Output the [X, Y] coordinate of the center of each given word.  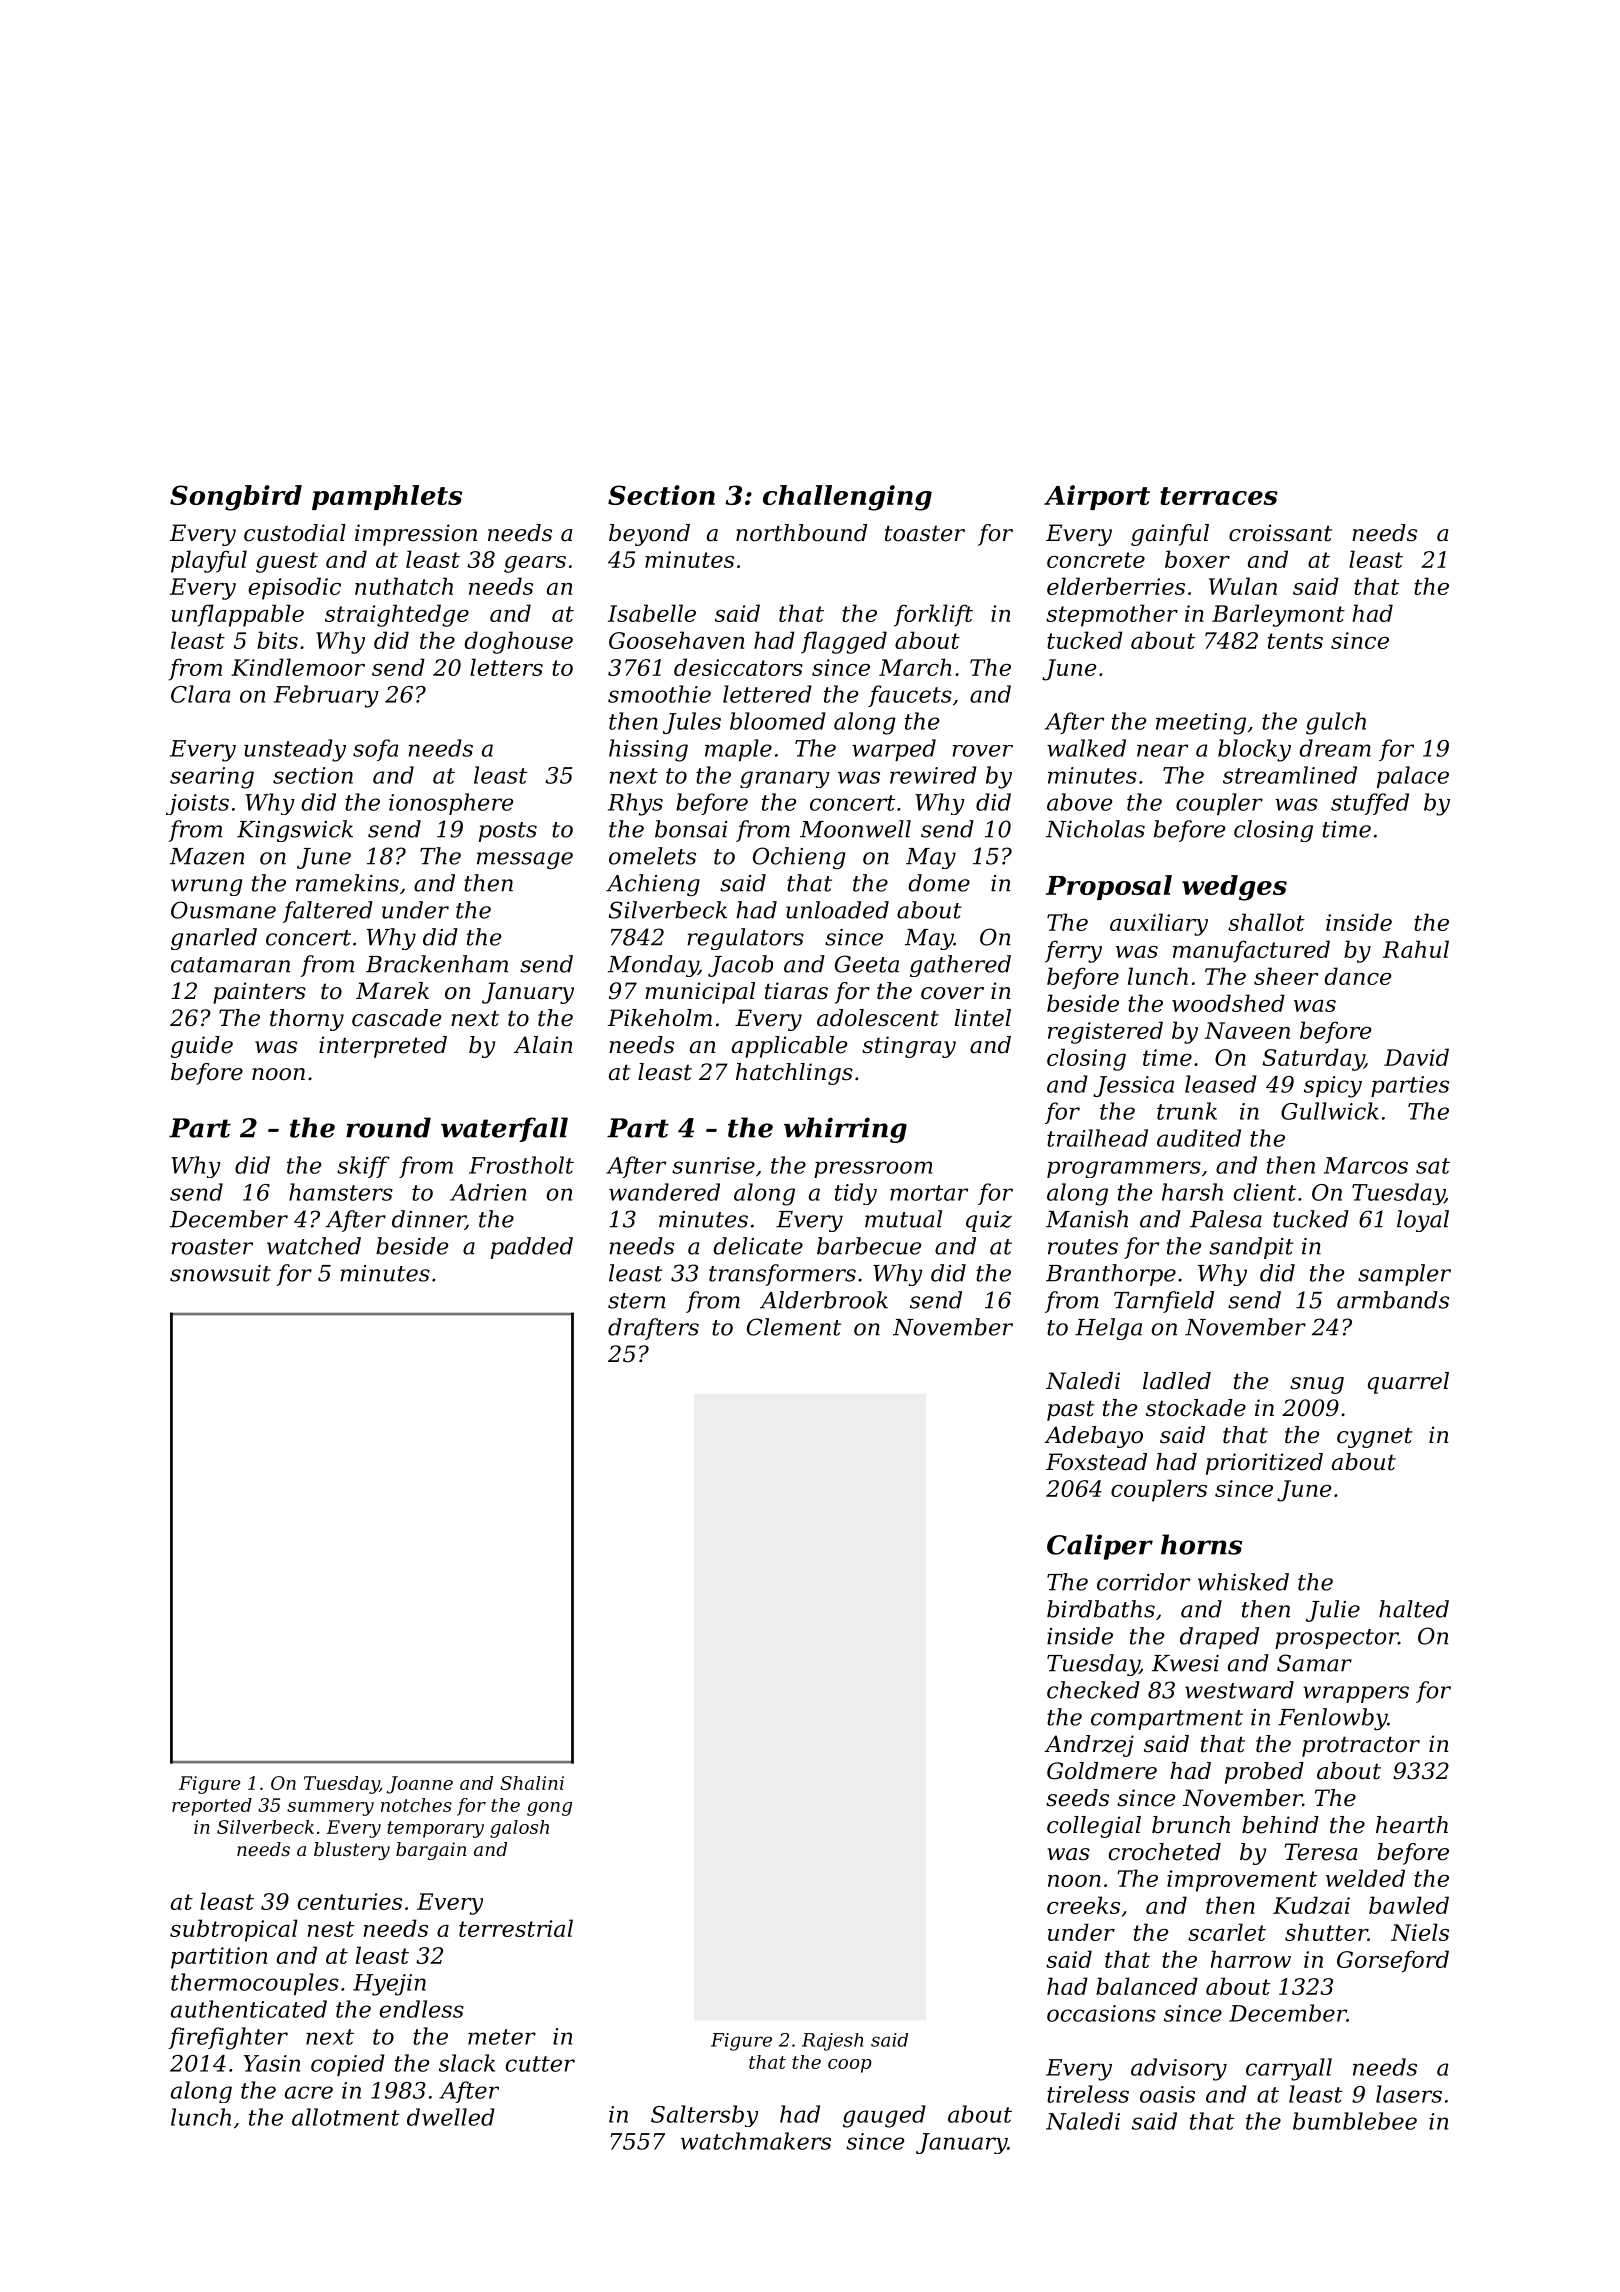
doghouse [518, 642]
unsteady [295, 750]
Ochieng [799, 858]
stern [637, 1301]
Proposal [1109, 887]
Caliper [1100, 1547]
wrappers [1356, 1694]
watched [314, 1246]
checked [1093, 1690]
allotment [346, 2117]
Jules [692, 723]
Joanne [420, 1785]
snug [1317, 1385]
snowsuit [220, 1273]
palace [1413, 777]
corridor [1143, 1582]
